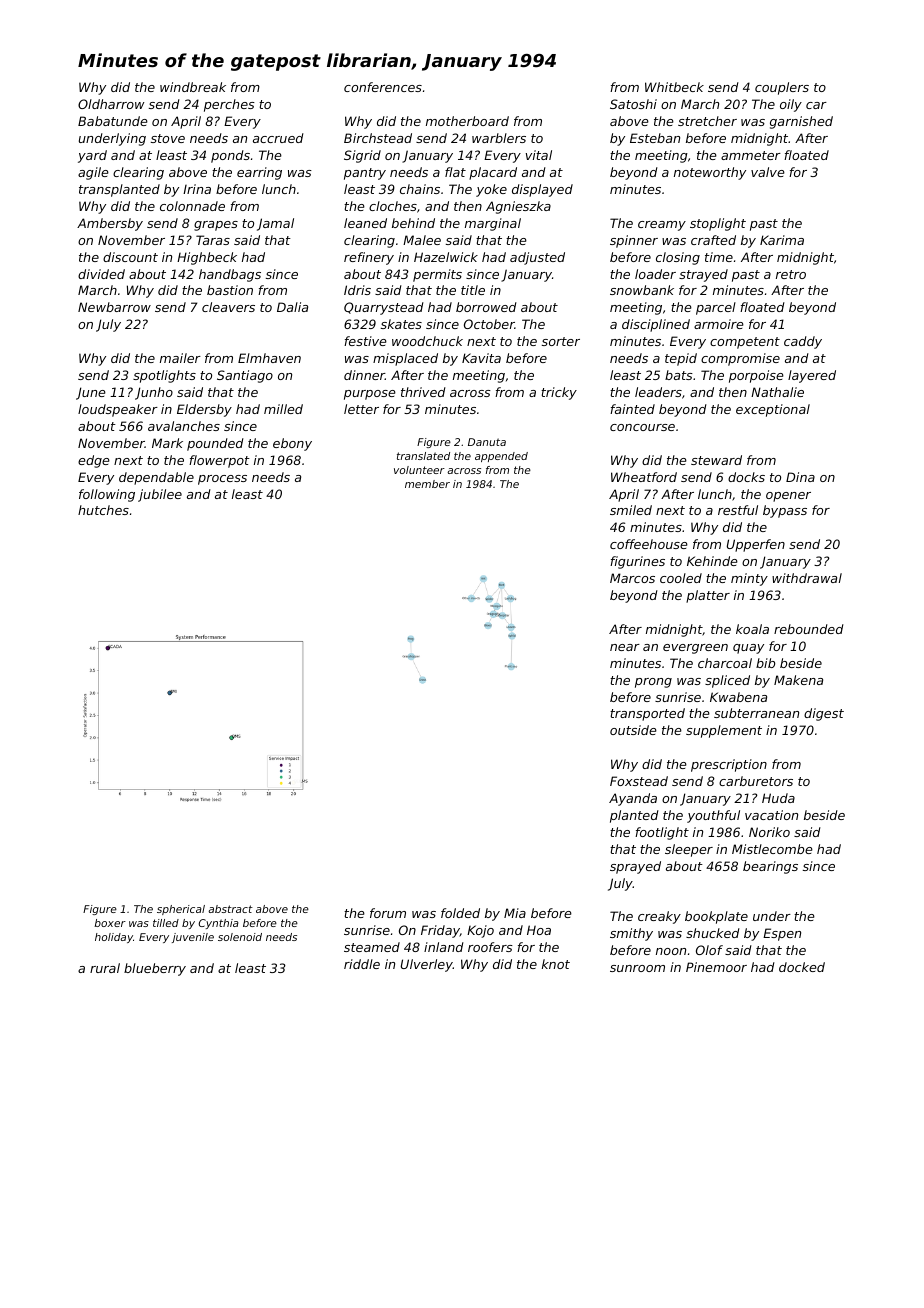 The image size is (924, 1308). I want to click on displayed, so click(542, 190).
